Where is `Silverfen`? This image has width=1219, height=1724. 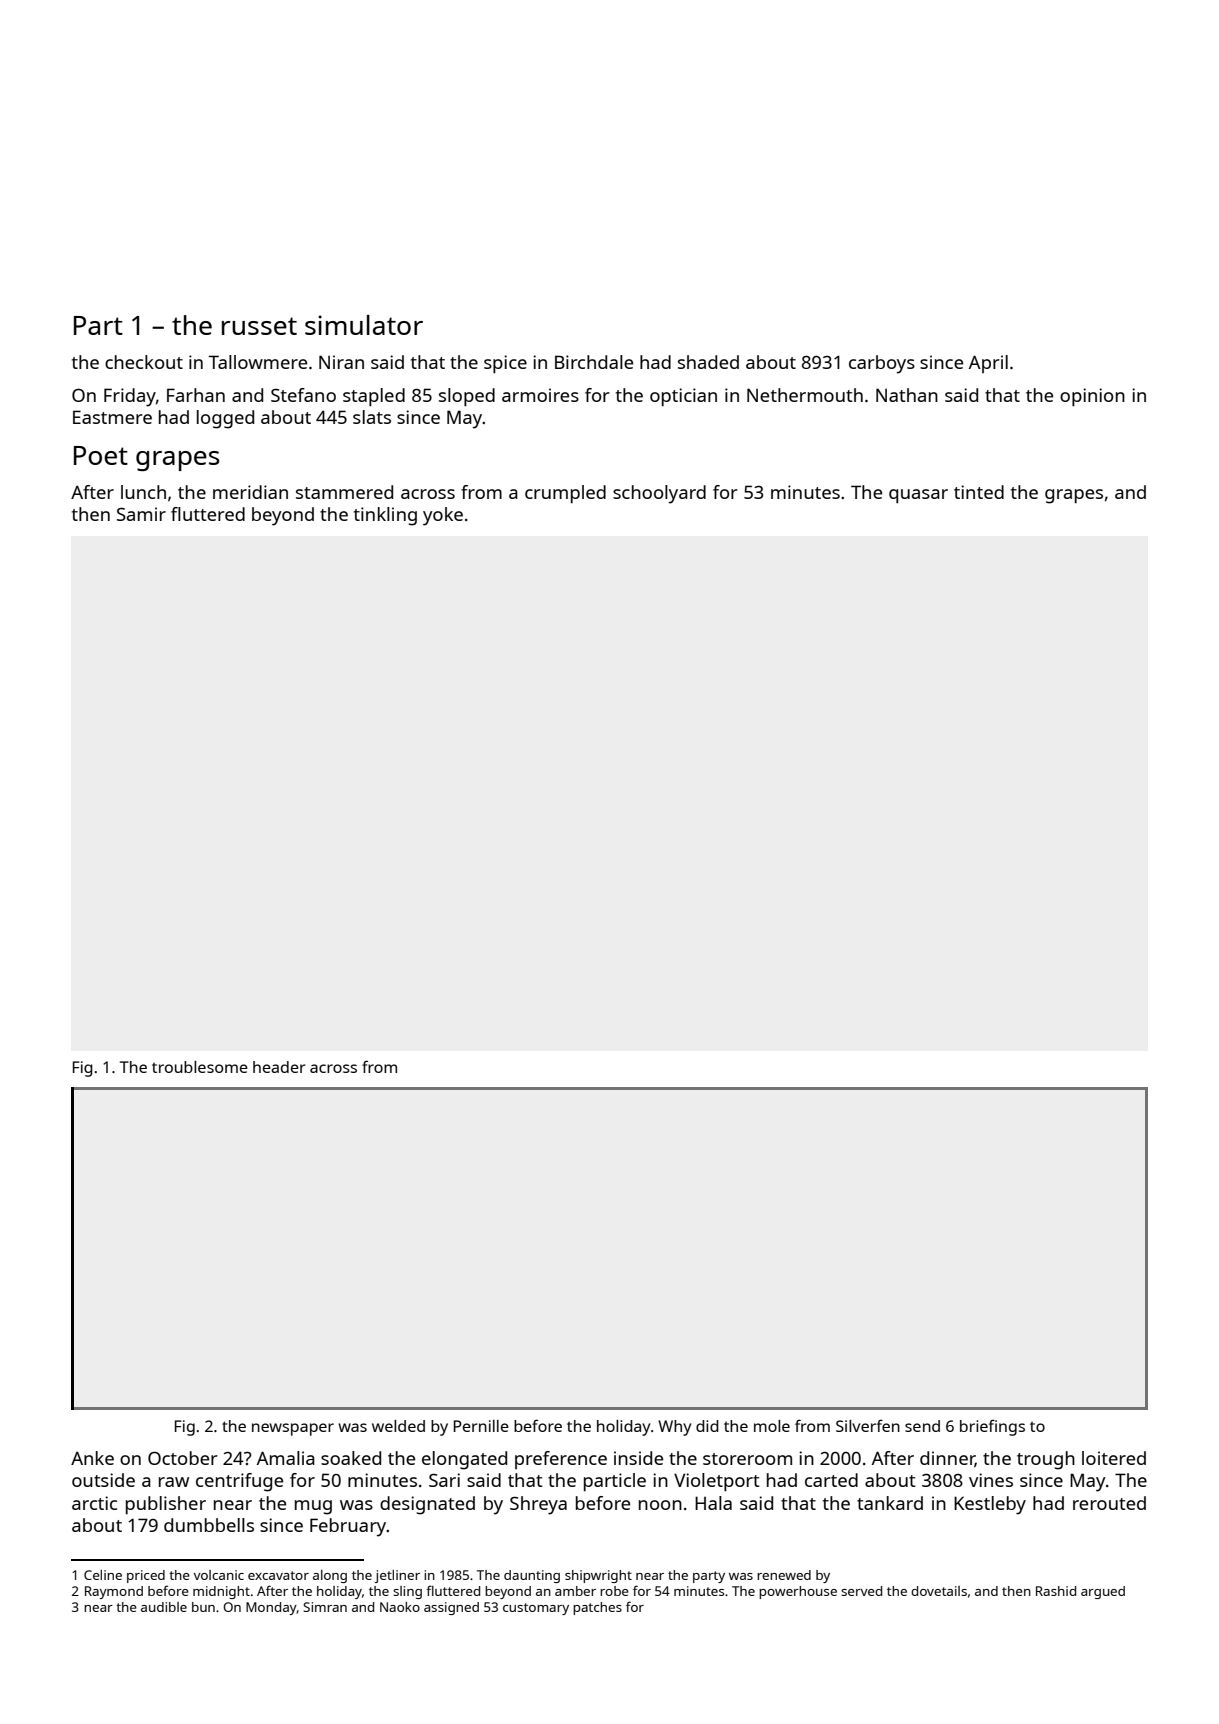
Silverfen is located at coordinates (868, 1425).
